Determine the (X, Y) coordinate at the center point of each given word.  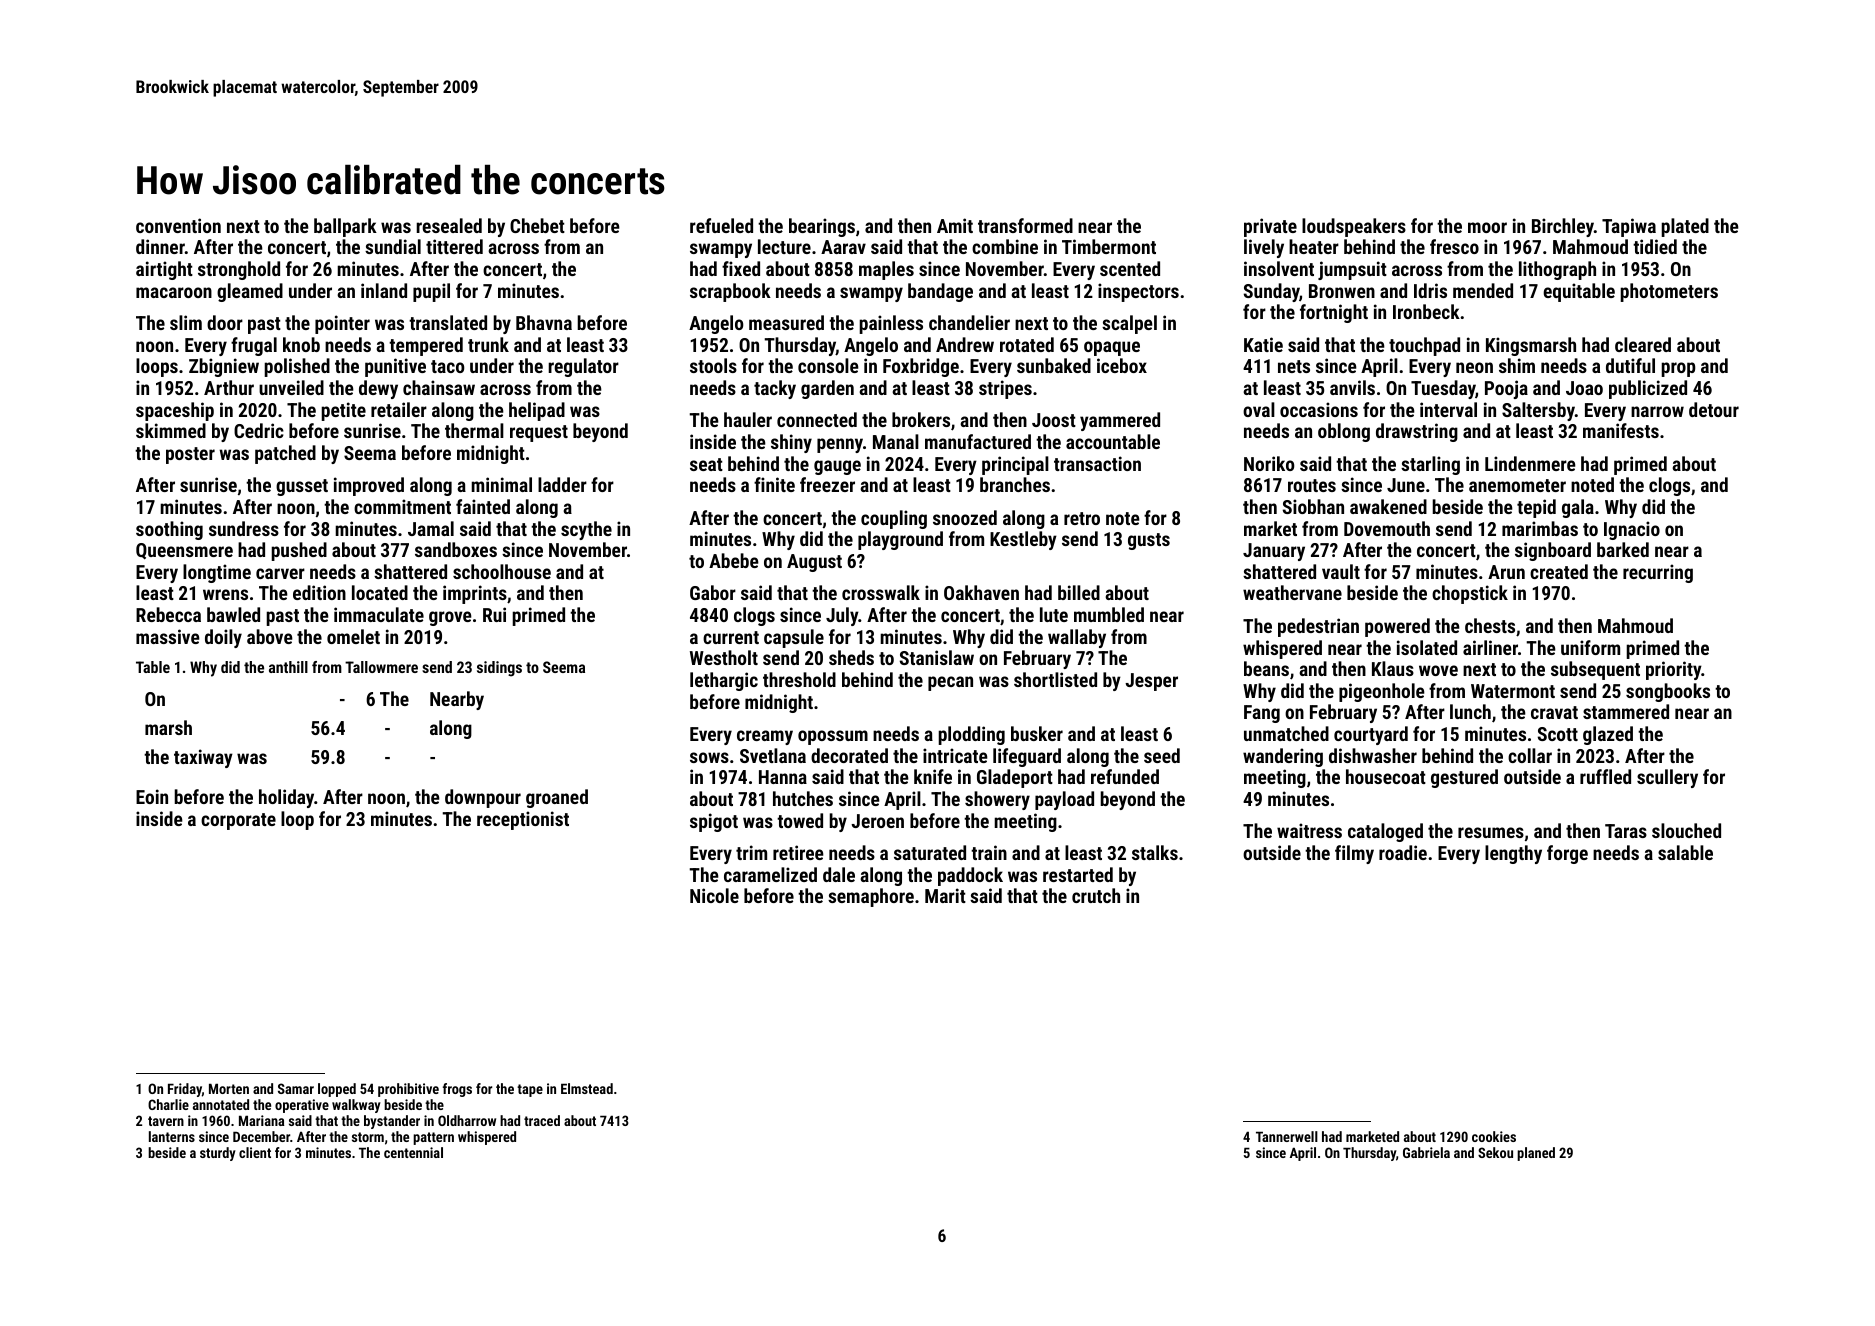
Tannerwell (1287, 1136)
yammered (1120, 421)
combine (1005, 246)
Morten (229, 1088)
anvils (1352, 387)
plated (1685, 227)
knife (933, 776)
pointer (342, 324)
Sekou (1495, 1152)
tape (530, 1090)
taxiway (203, 758)
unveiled (291, 387)
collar (1530, 755)
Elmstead (587, 1088)
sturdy (218, 1154)
